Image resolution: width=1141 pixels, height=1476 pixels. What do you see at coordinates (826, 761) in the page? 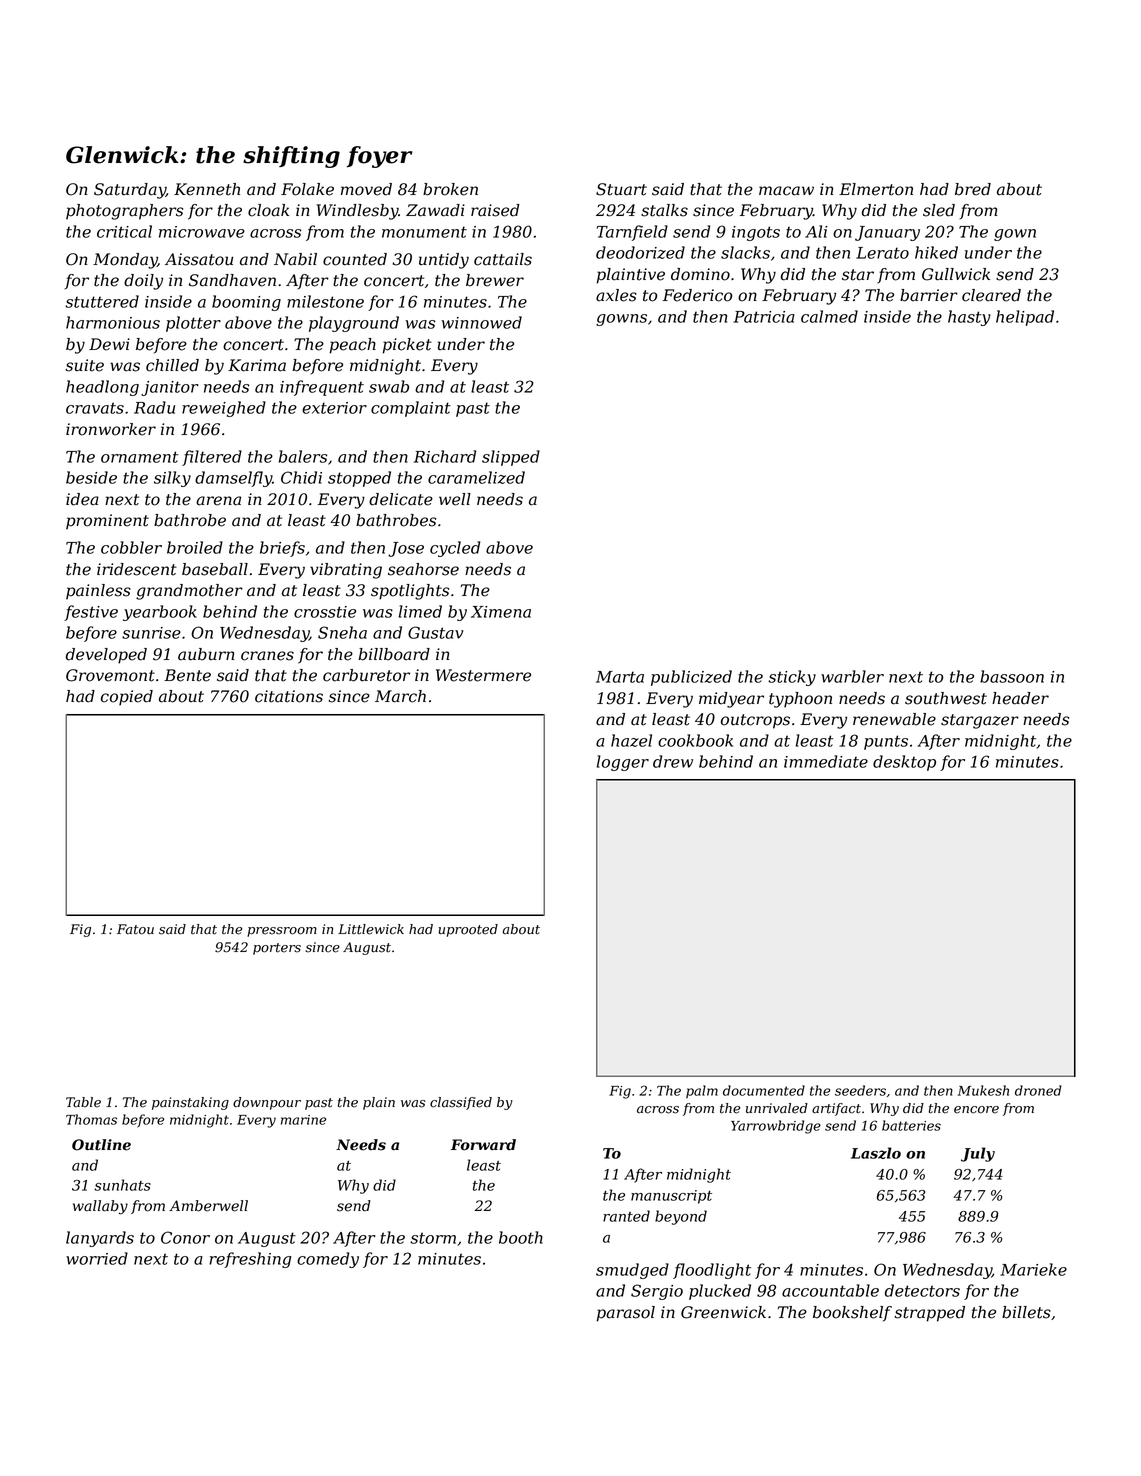
I see `immediate` at bounding box center [826, 761].
